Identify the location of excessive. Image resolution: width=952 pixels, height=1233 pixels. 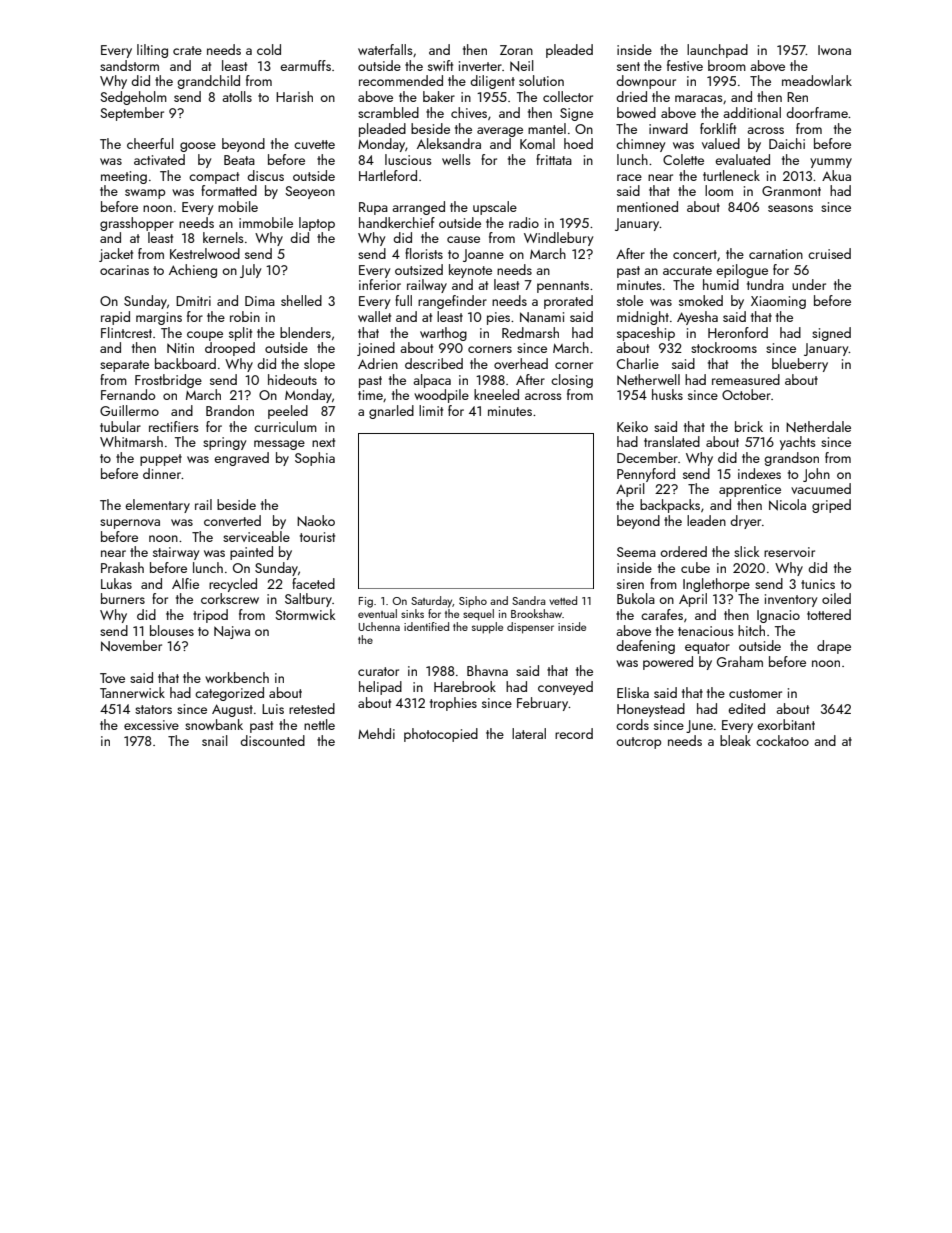
(151, 725).
